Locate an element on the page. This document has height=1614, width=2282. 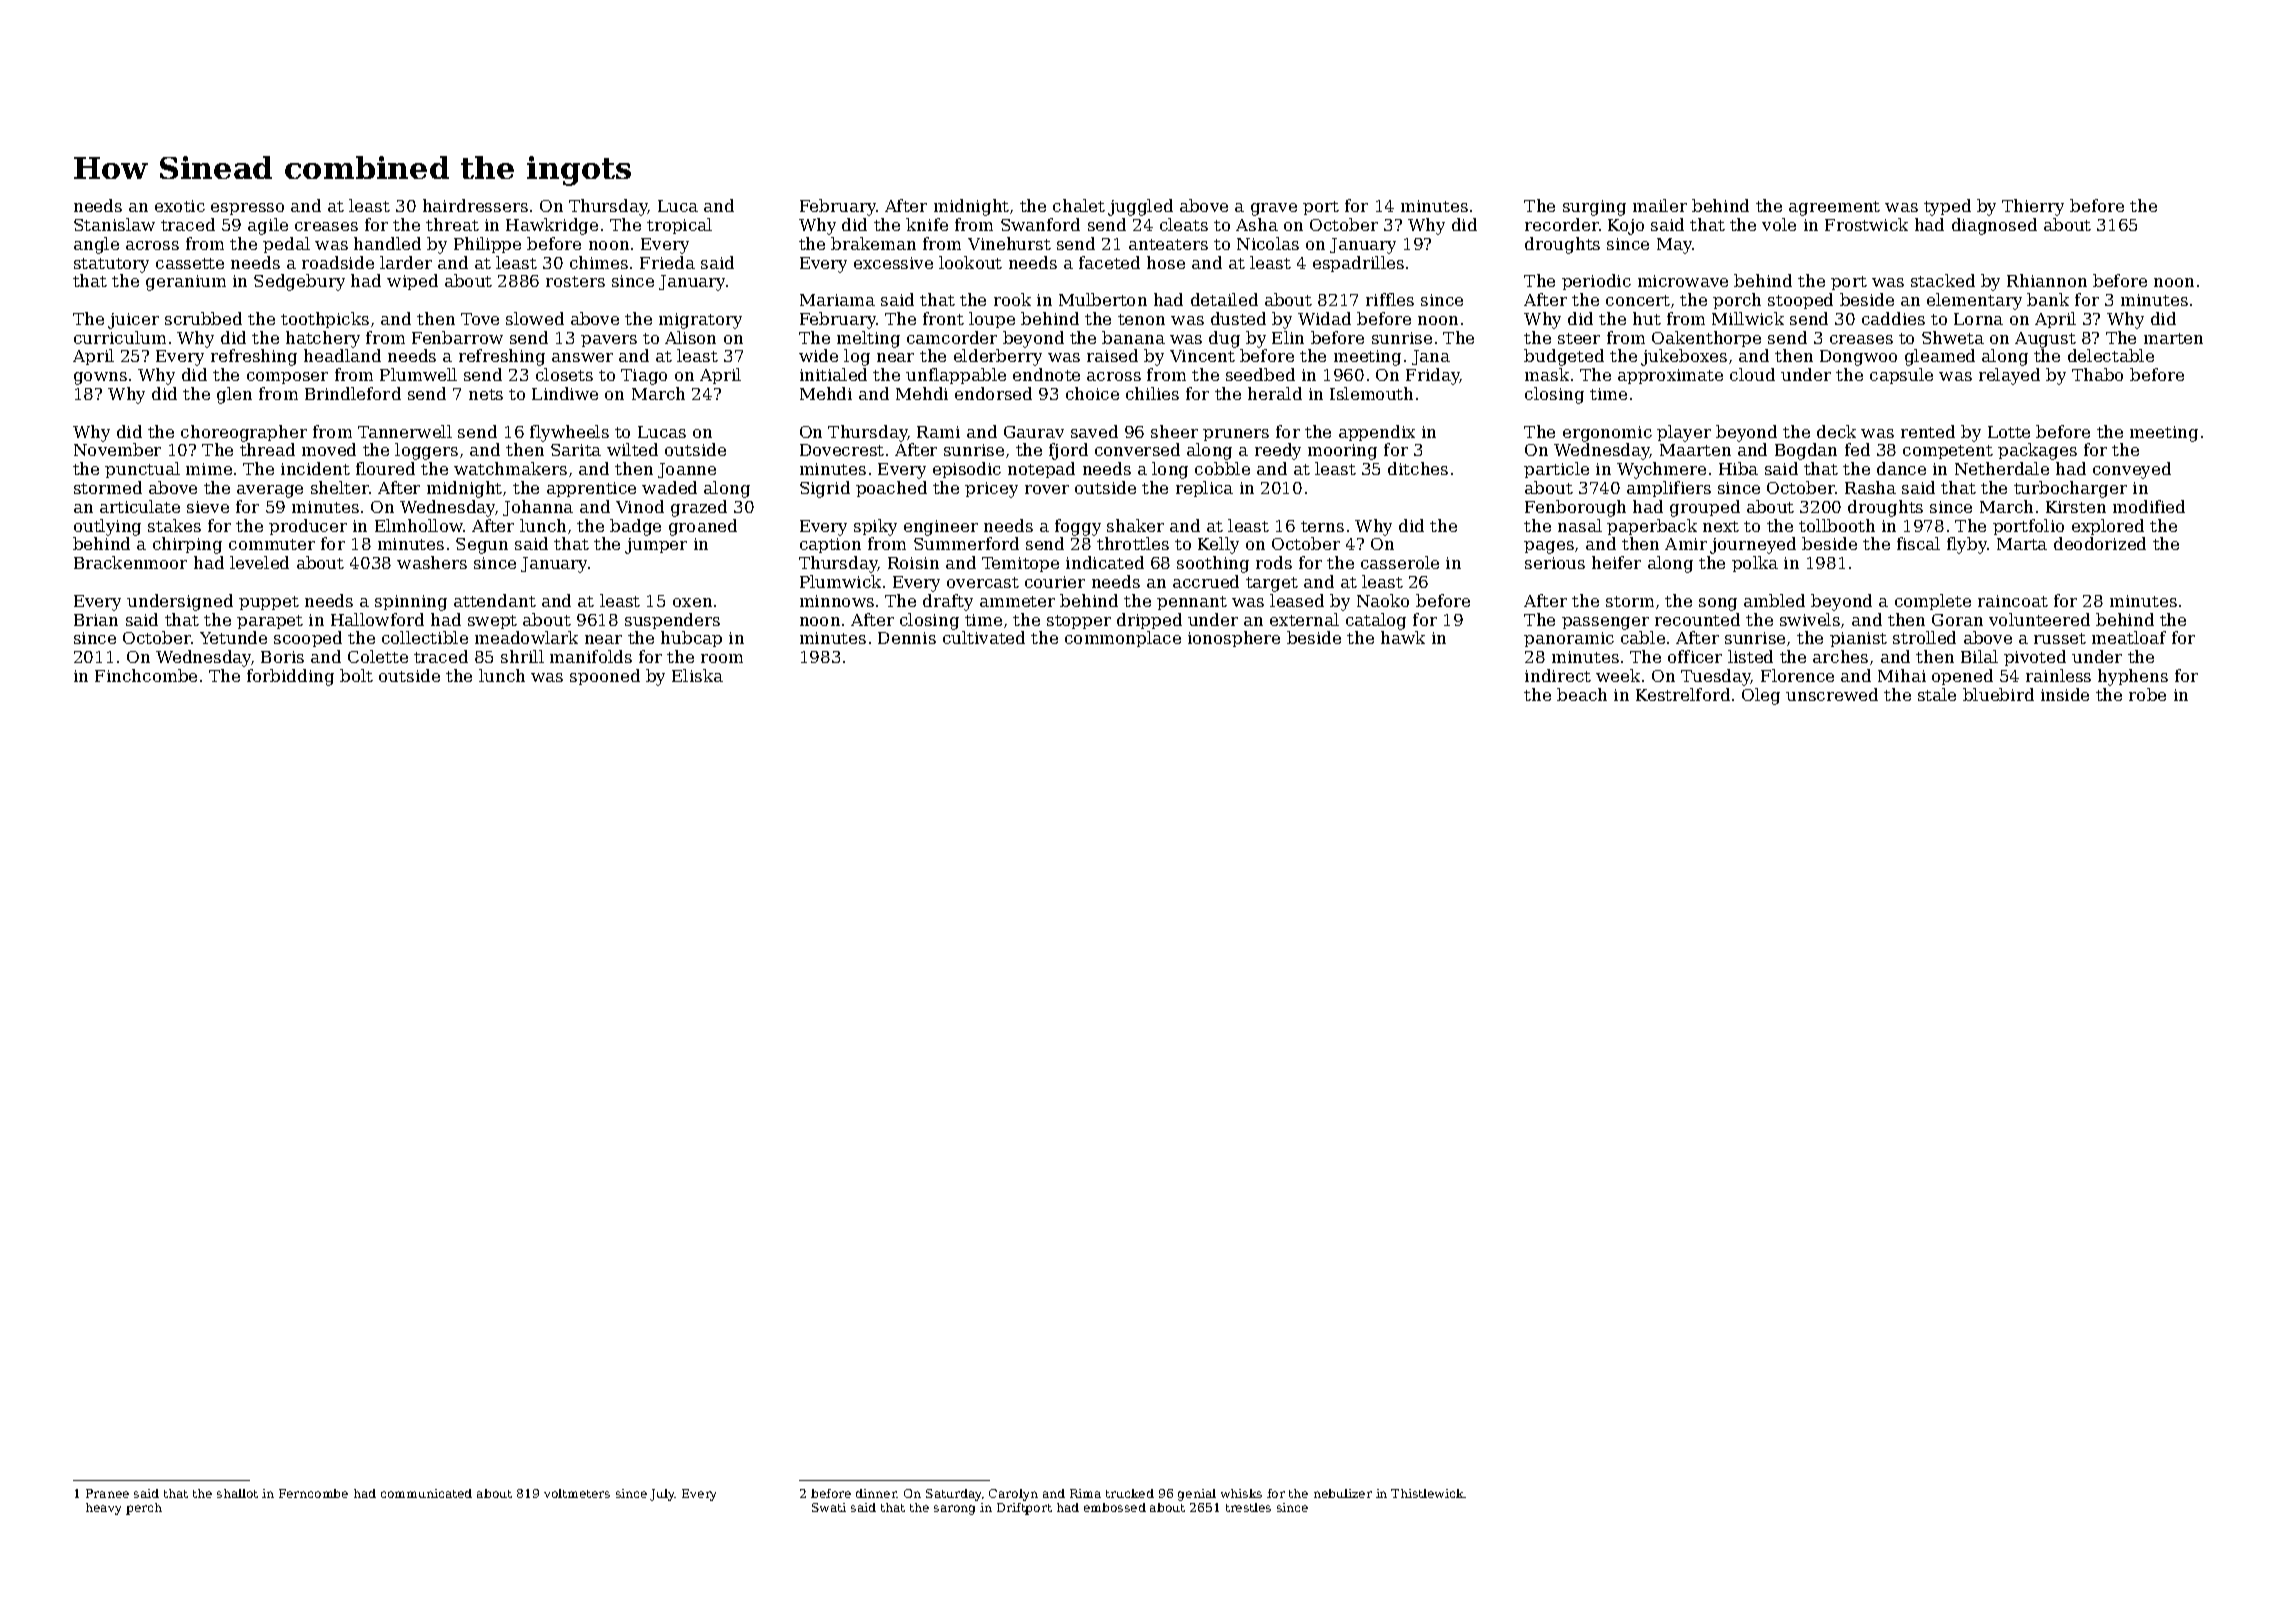
agreement is located at coordinates (1834, 208).
